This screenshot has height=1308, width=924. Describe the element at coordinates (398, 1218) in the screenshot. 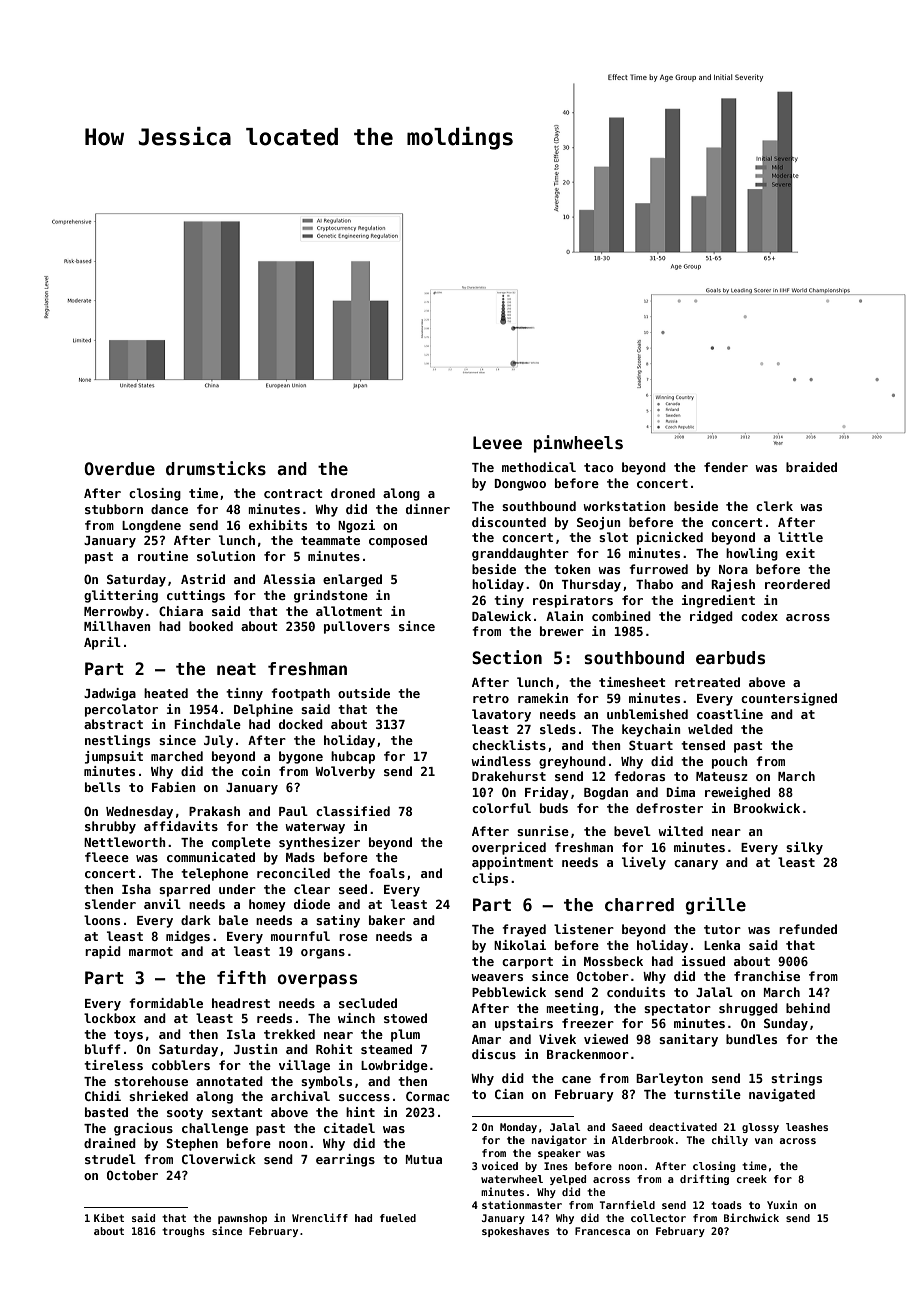

I see `fueled` at that location.
